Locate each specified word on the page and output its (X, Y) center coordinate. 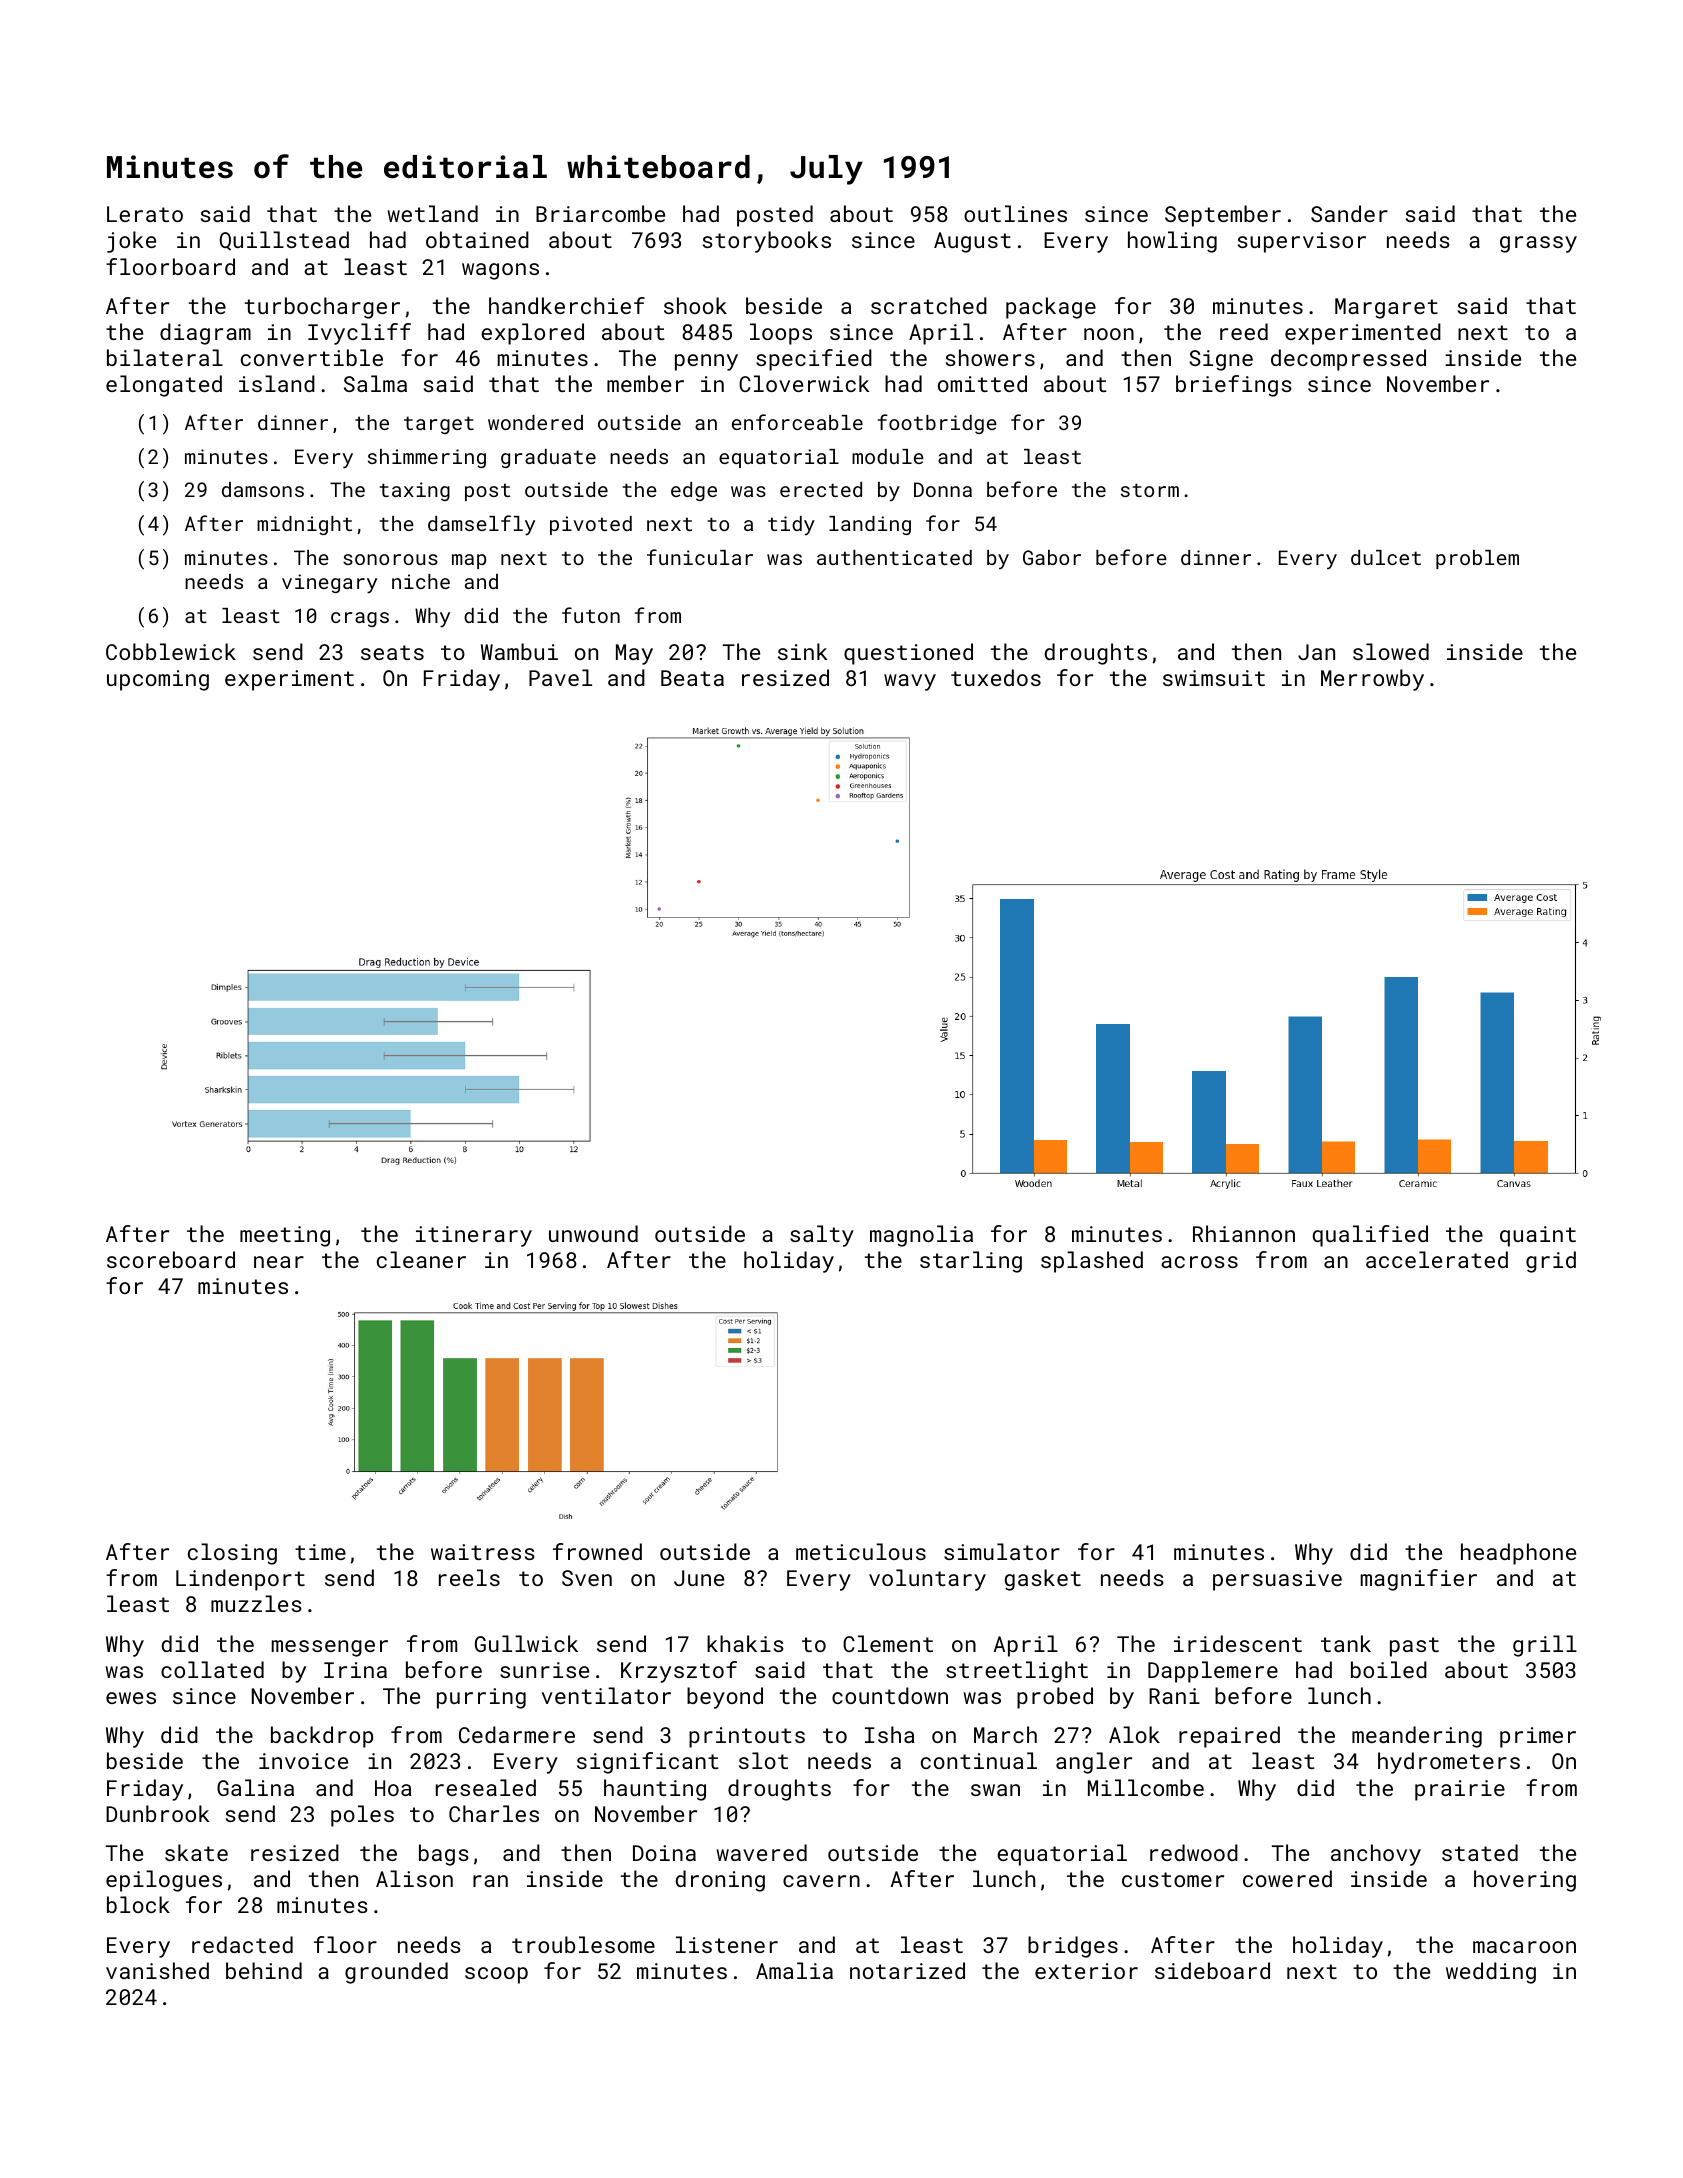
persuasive (1277, 1580)
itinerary (474, 1236)
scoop (496, 1975)
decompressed (1348, 360)
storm (1150, 490)
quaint (1538, 1236)
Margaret (1386, 308)
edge (694, 491)
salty (822, 1236)
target (439, 425)
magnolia (921, 1236)
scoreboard (171, 1259)
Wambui (519, 651)
